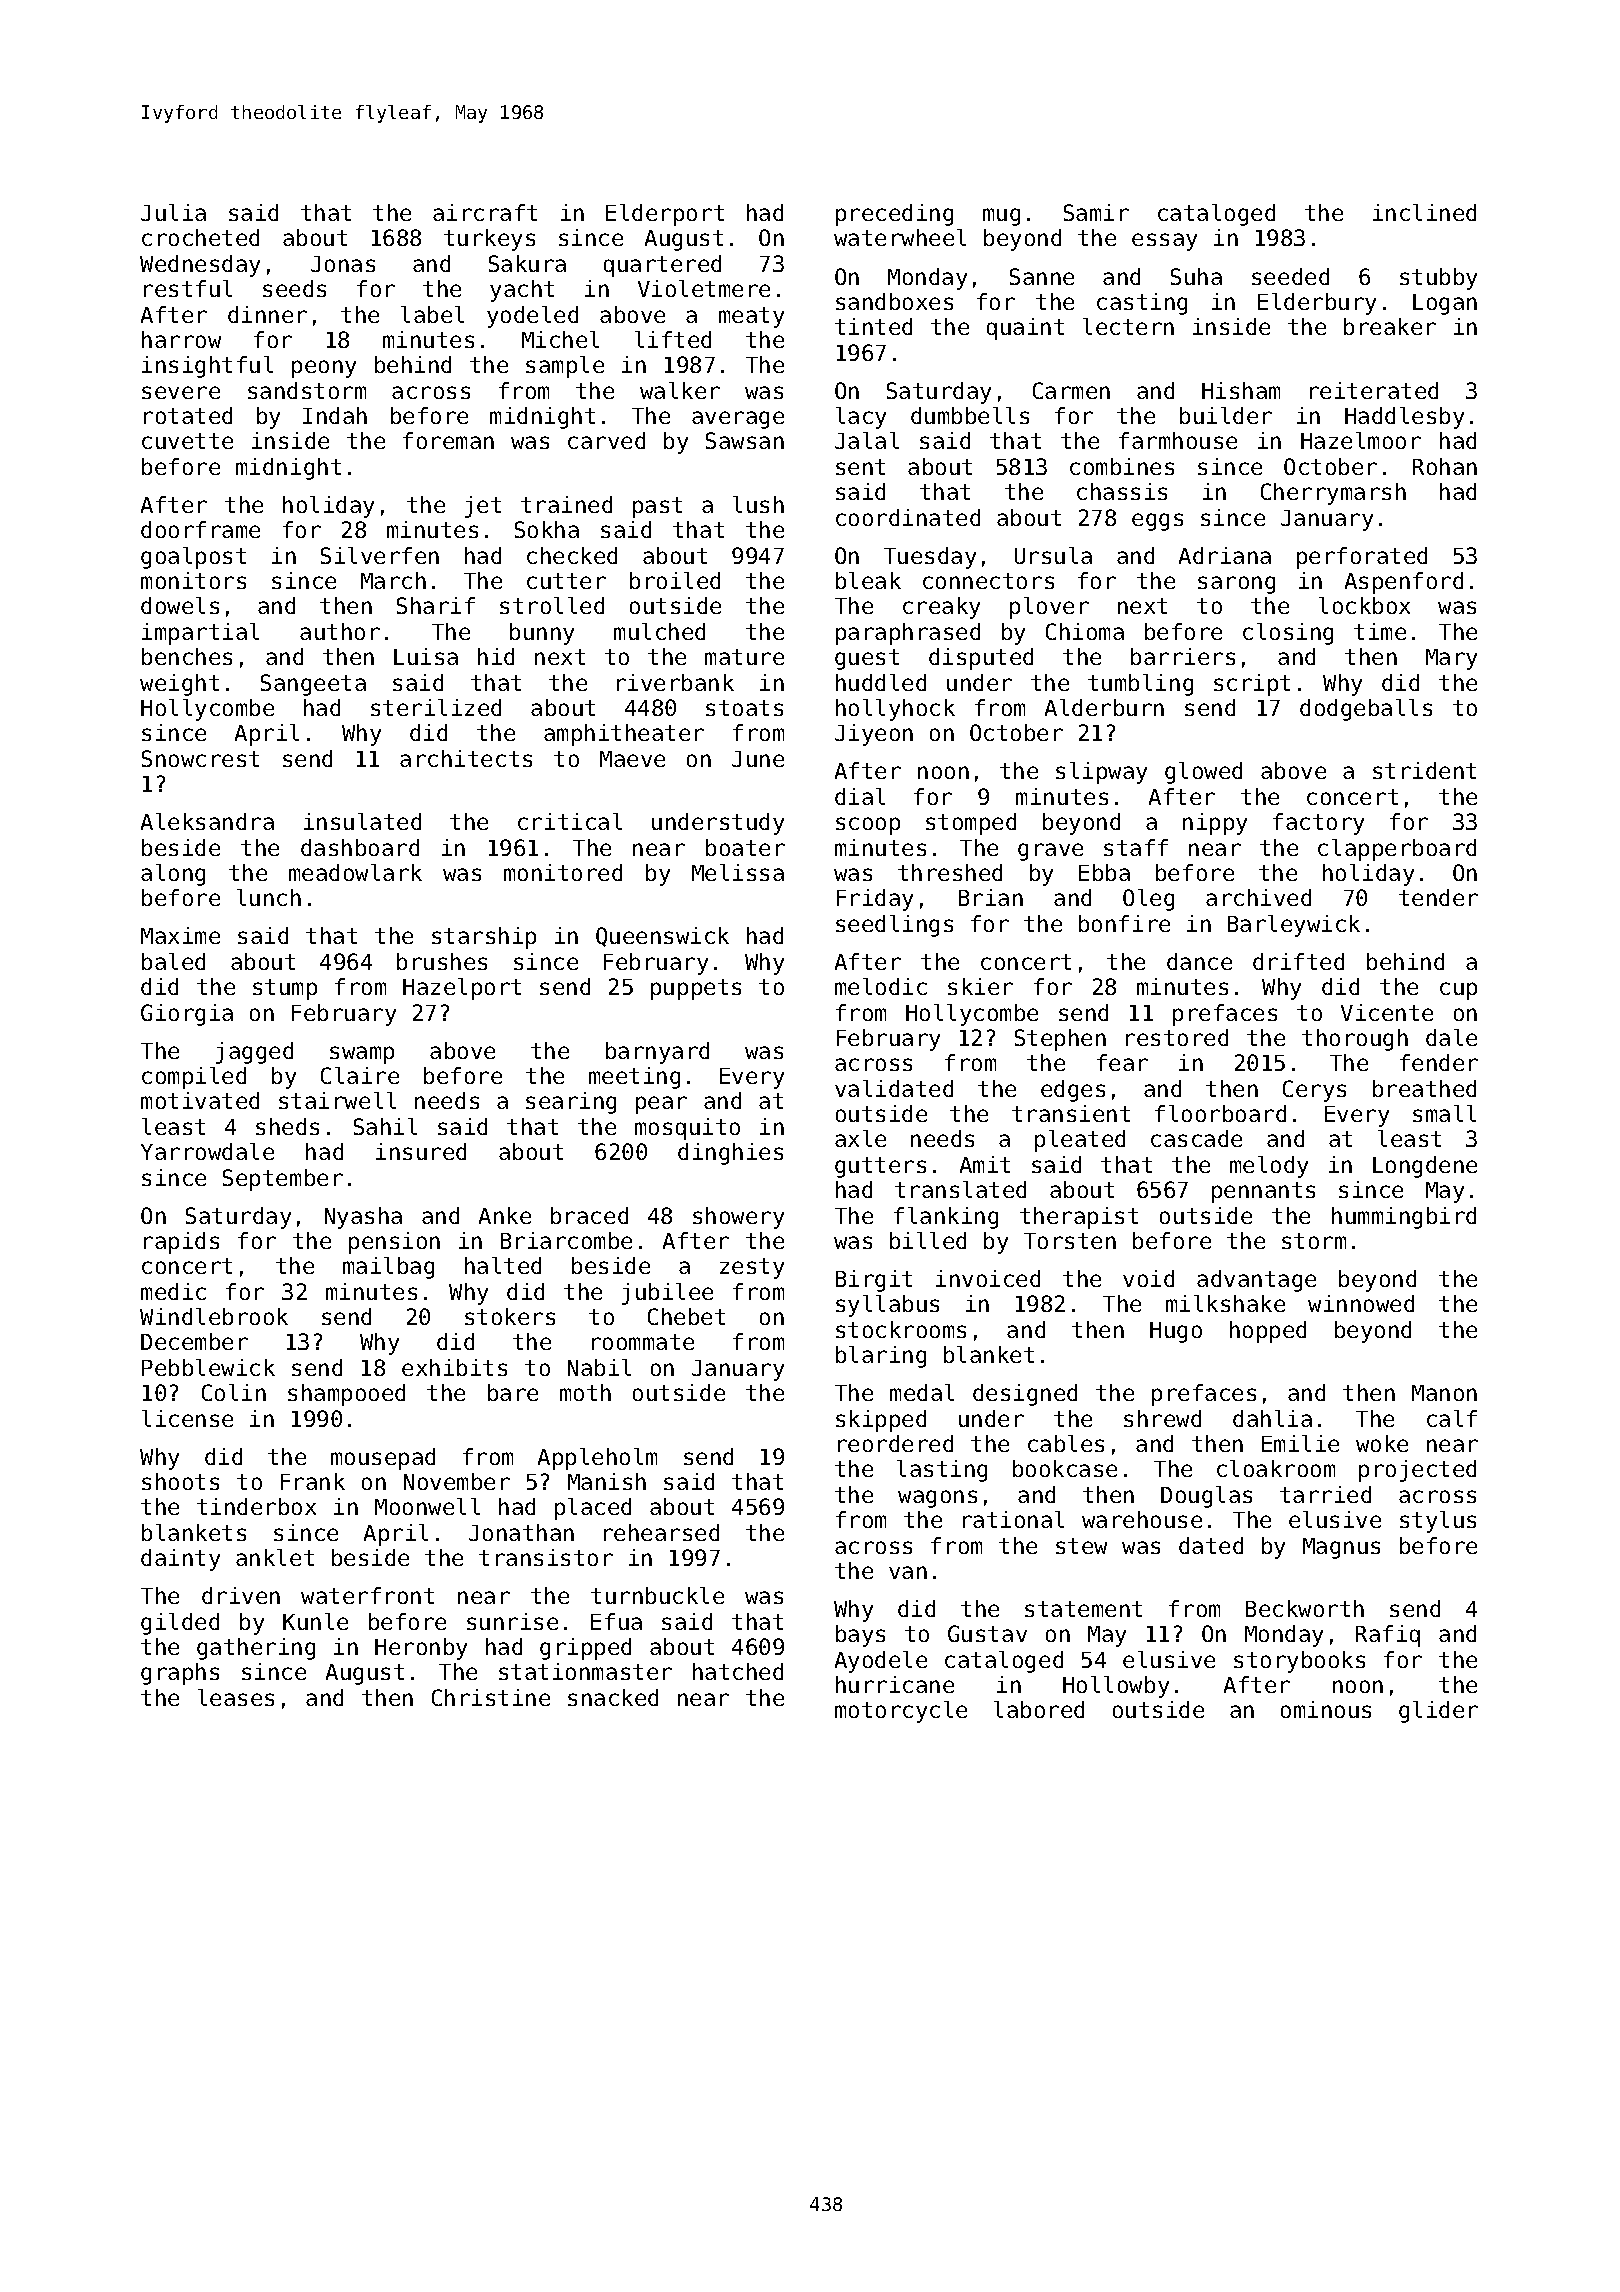 The image size is (1620, 2292). What do you see at coordinates (662, 266) in the screenshot?
I see `quartered` at bounding box center [662, 266].
